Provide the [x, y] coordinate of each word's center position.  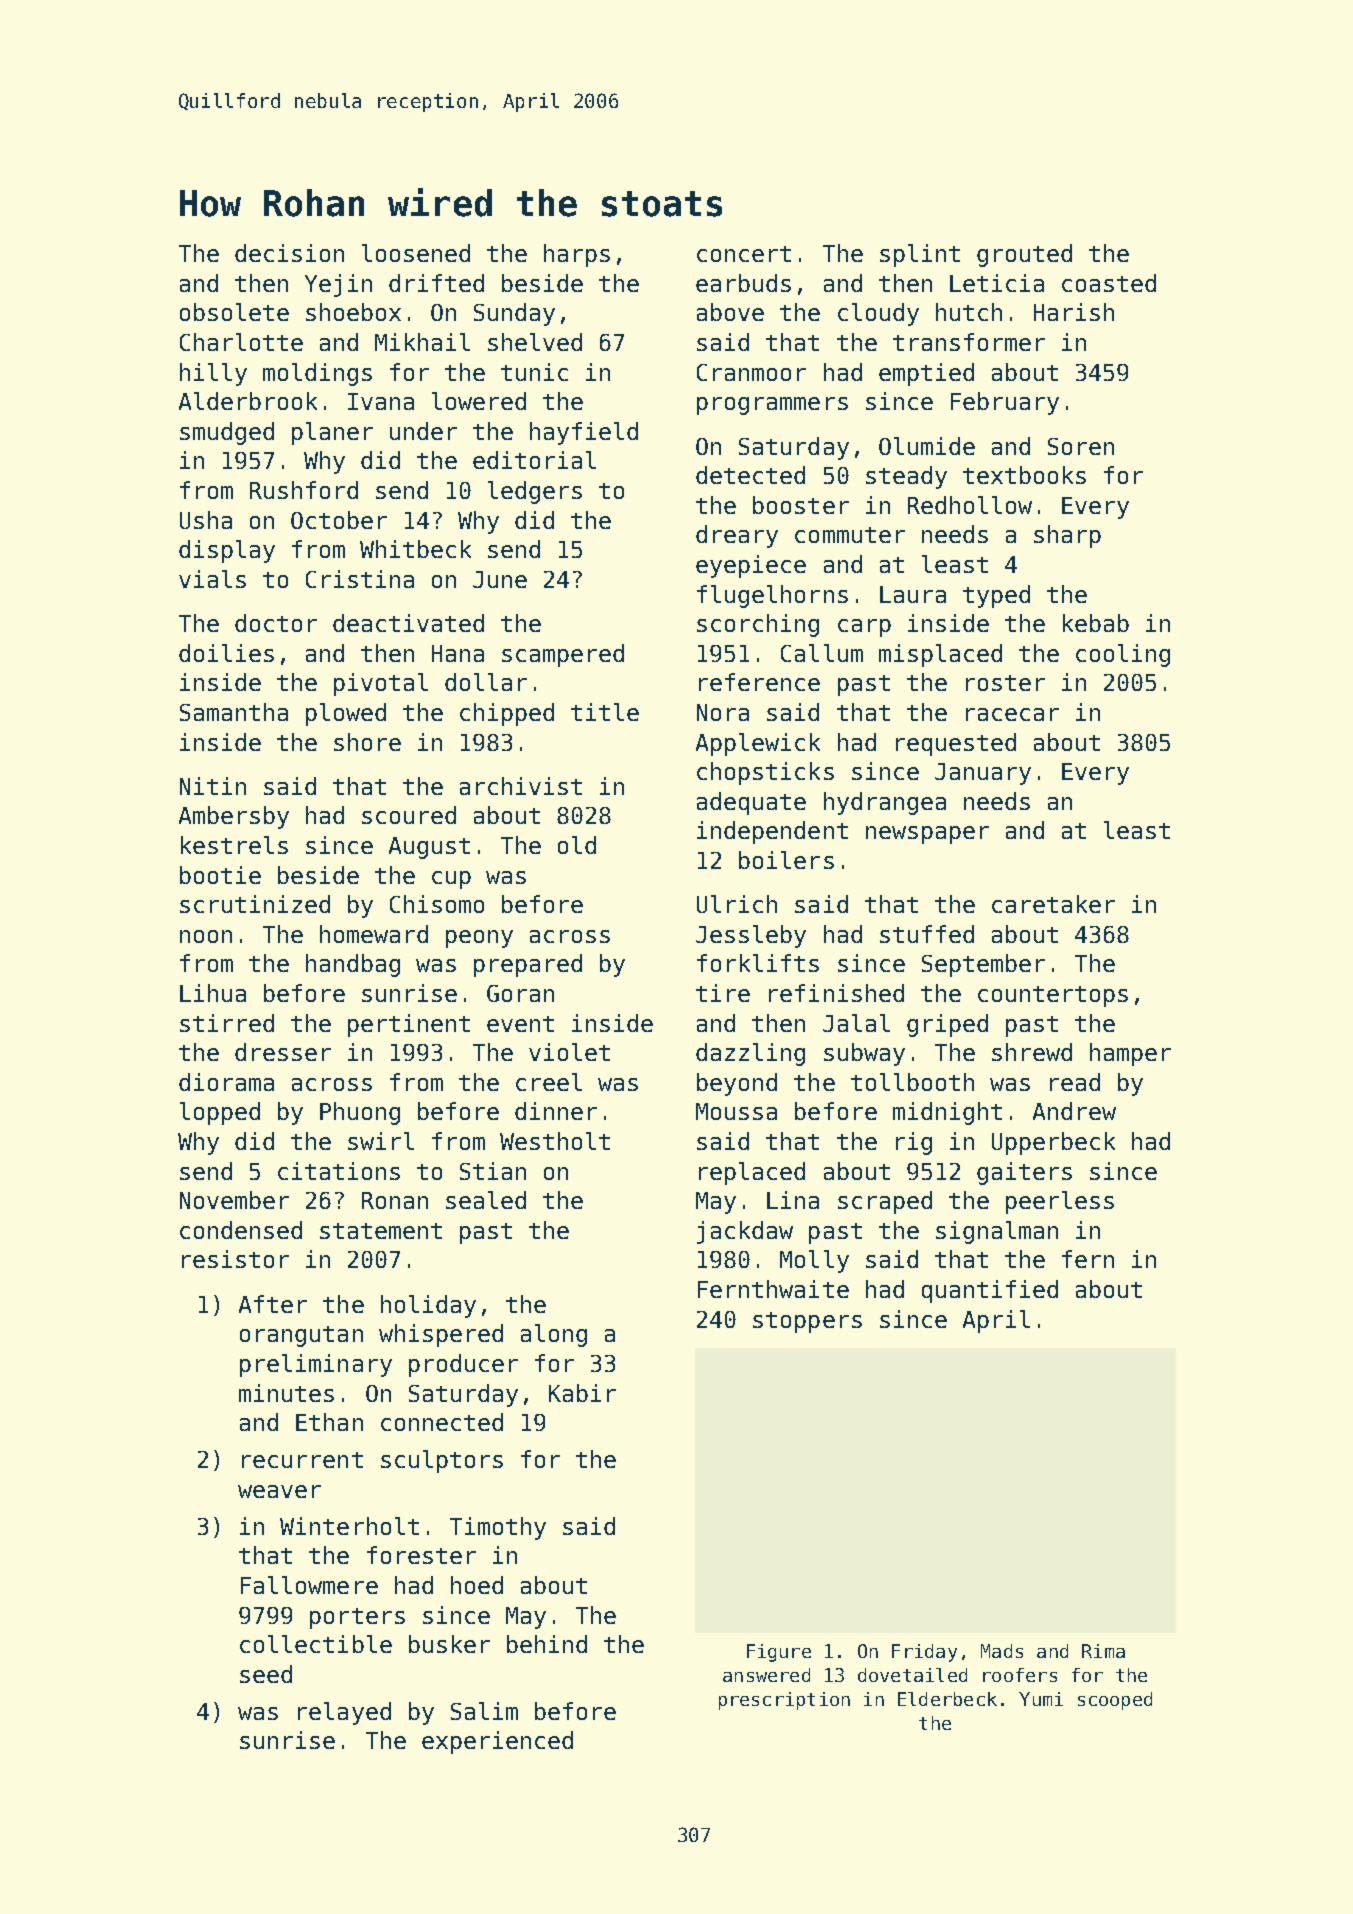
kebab [1096, 623]
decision [289, 253]
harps [577, 255]
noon [206, 936]
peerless [1060, 1202]
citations [339, 1171]
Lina [793, 1200]
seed [266, 1674]
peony [479, 939]
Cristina [360, 579]
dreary [737, 536]
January [983, 774]
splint [920, 255]
